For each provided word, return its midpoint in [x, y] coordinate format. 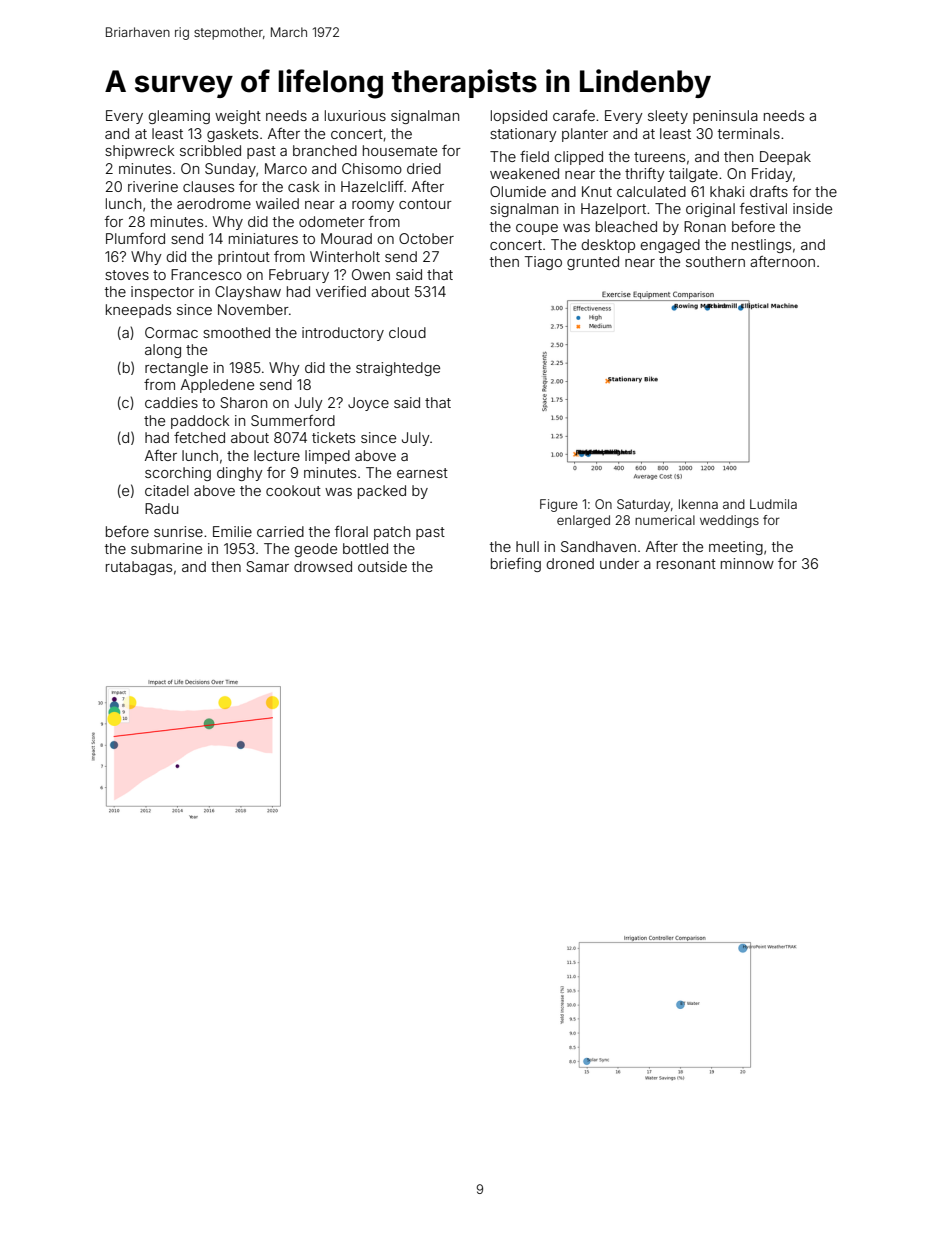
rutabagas [139, 568]
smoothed [236, 332]
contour [425, 204]
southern [715, 261]
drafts [769, 191]
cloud [407, 332]
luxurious [355, 115]
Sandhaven [598, 546]
